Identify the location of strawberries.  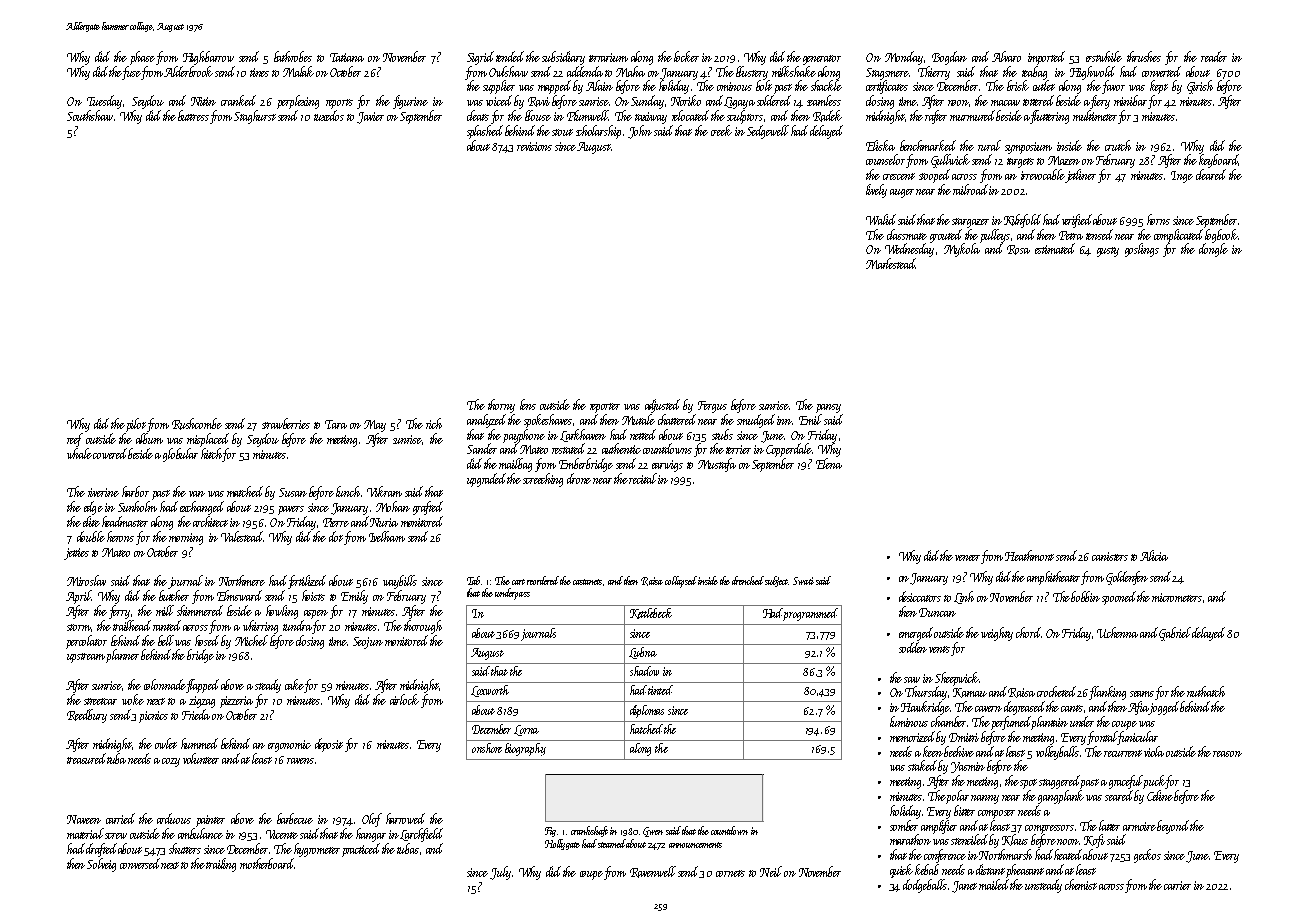
(286, 423).
